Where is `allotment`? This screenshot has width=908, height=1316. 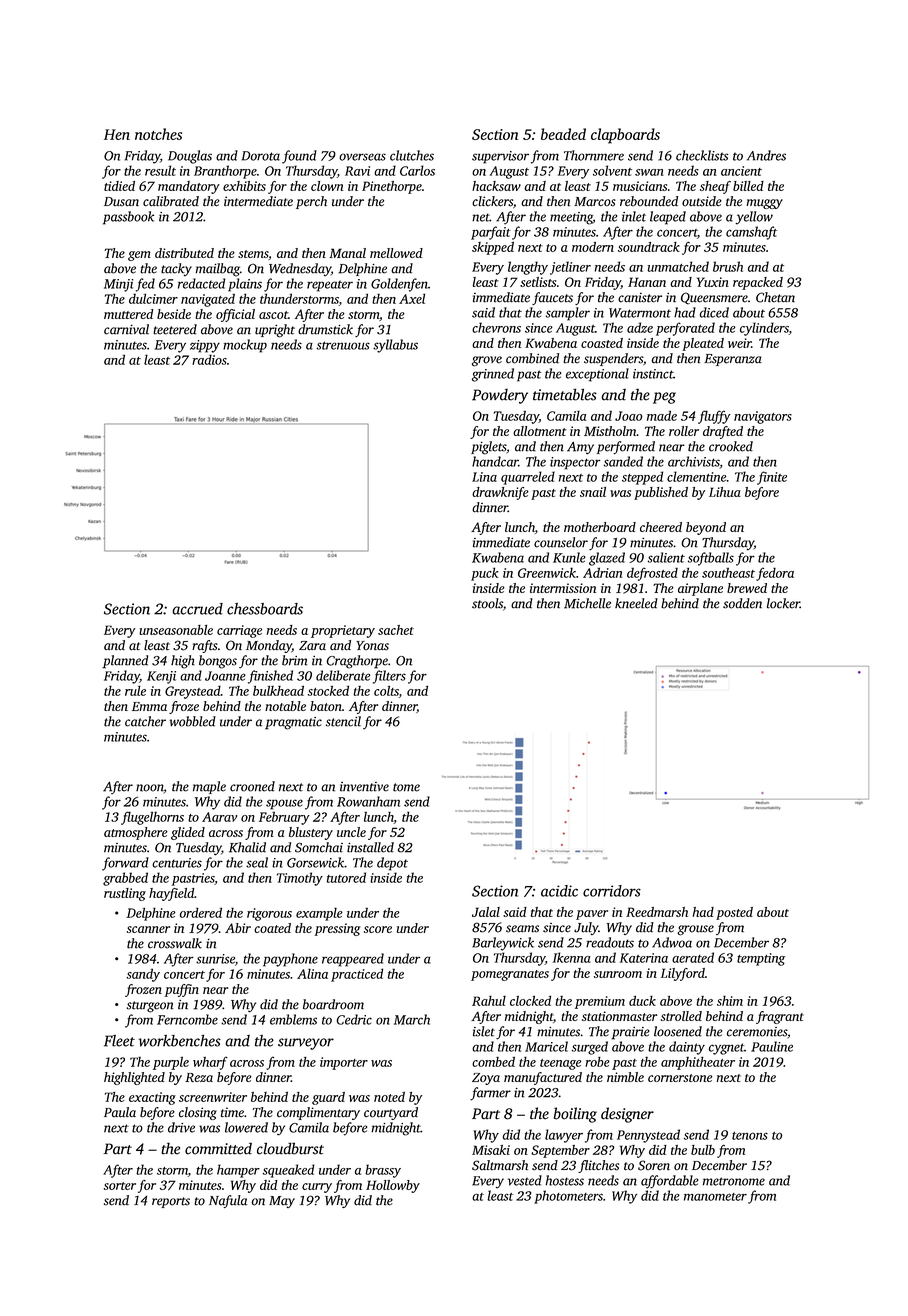 allotment is located at coordinates (540, 431).
